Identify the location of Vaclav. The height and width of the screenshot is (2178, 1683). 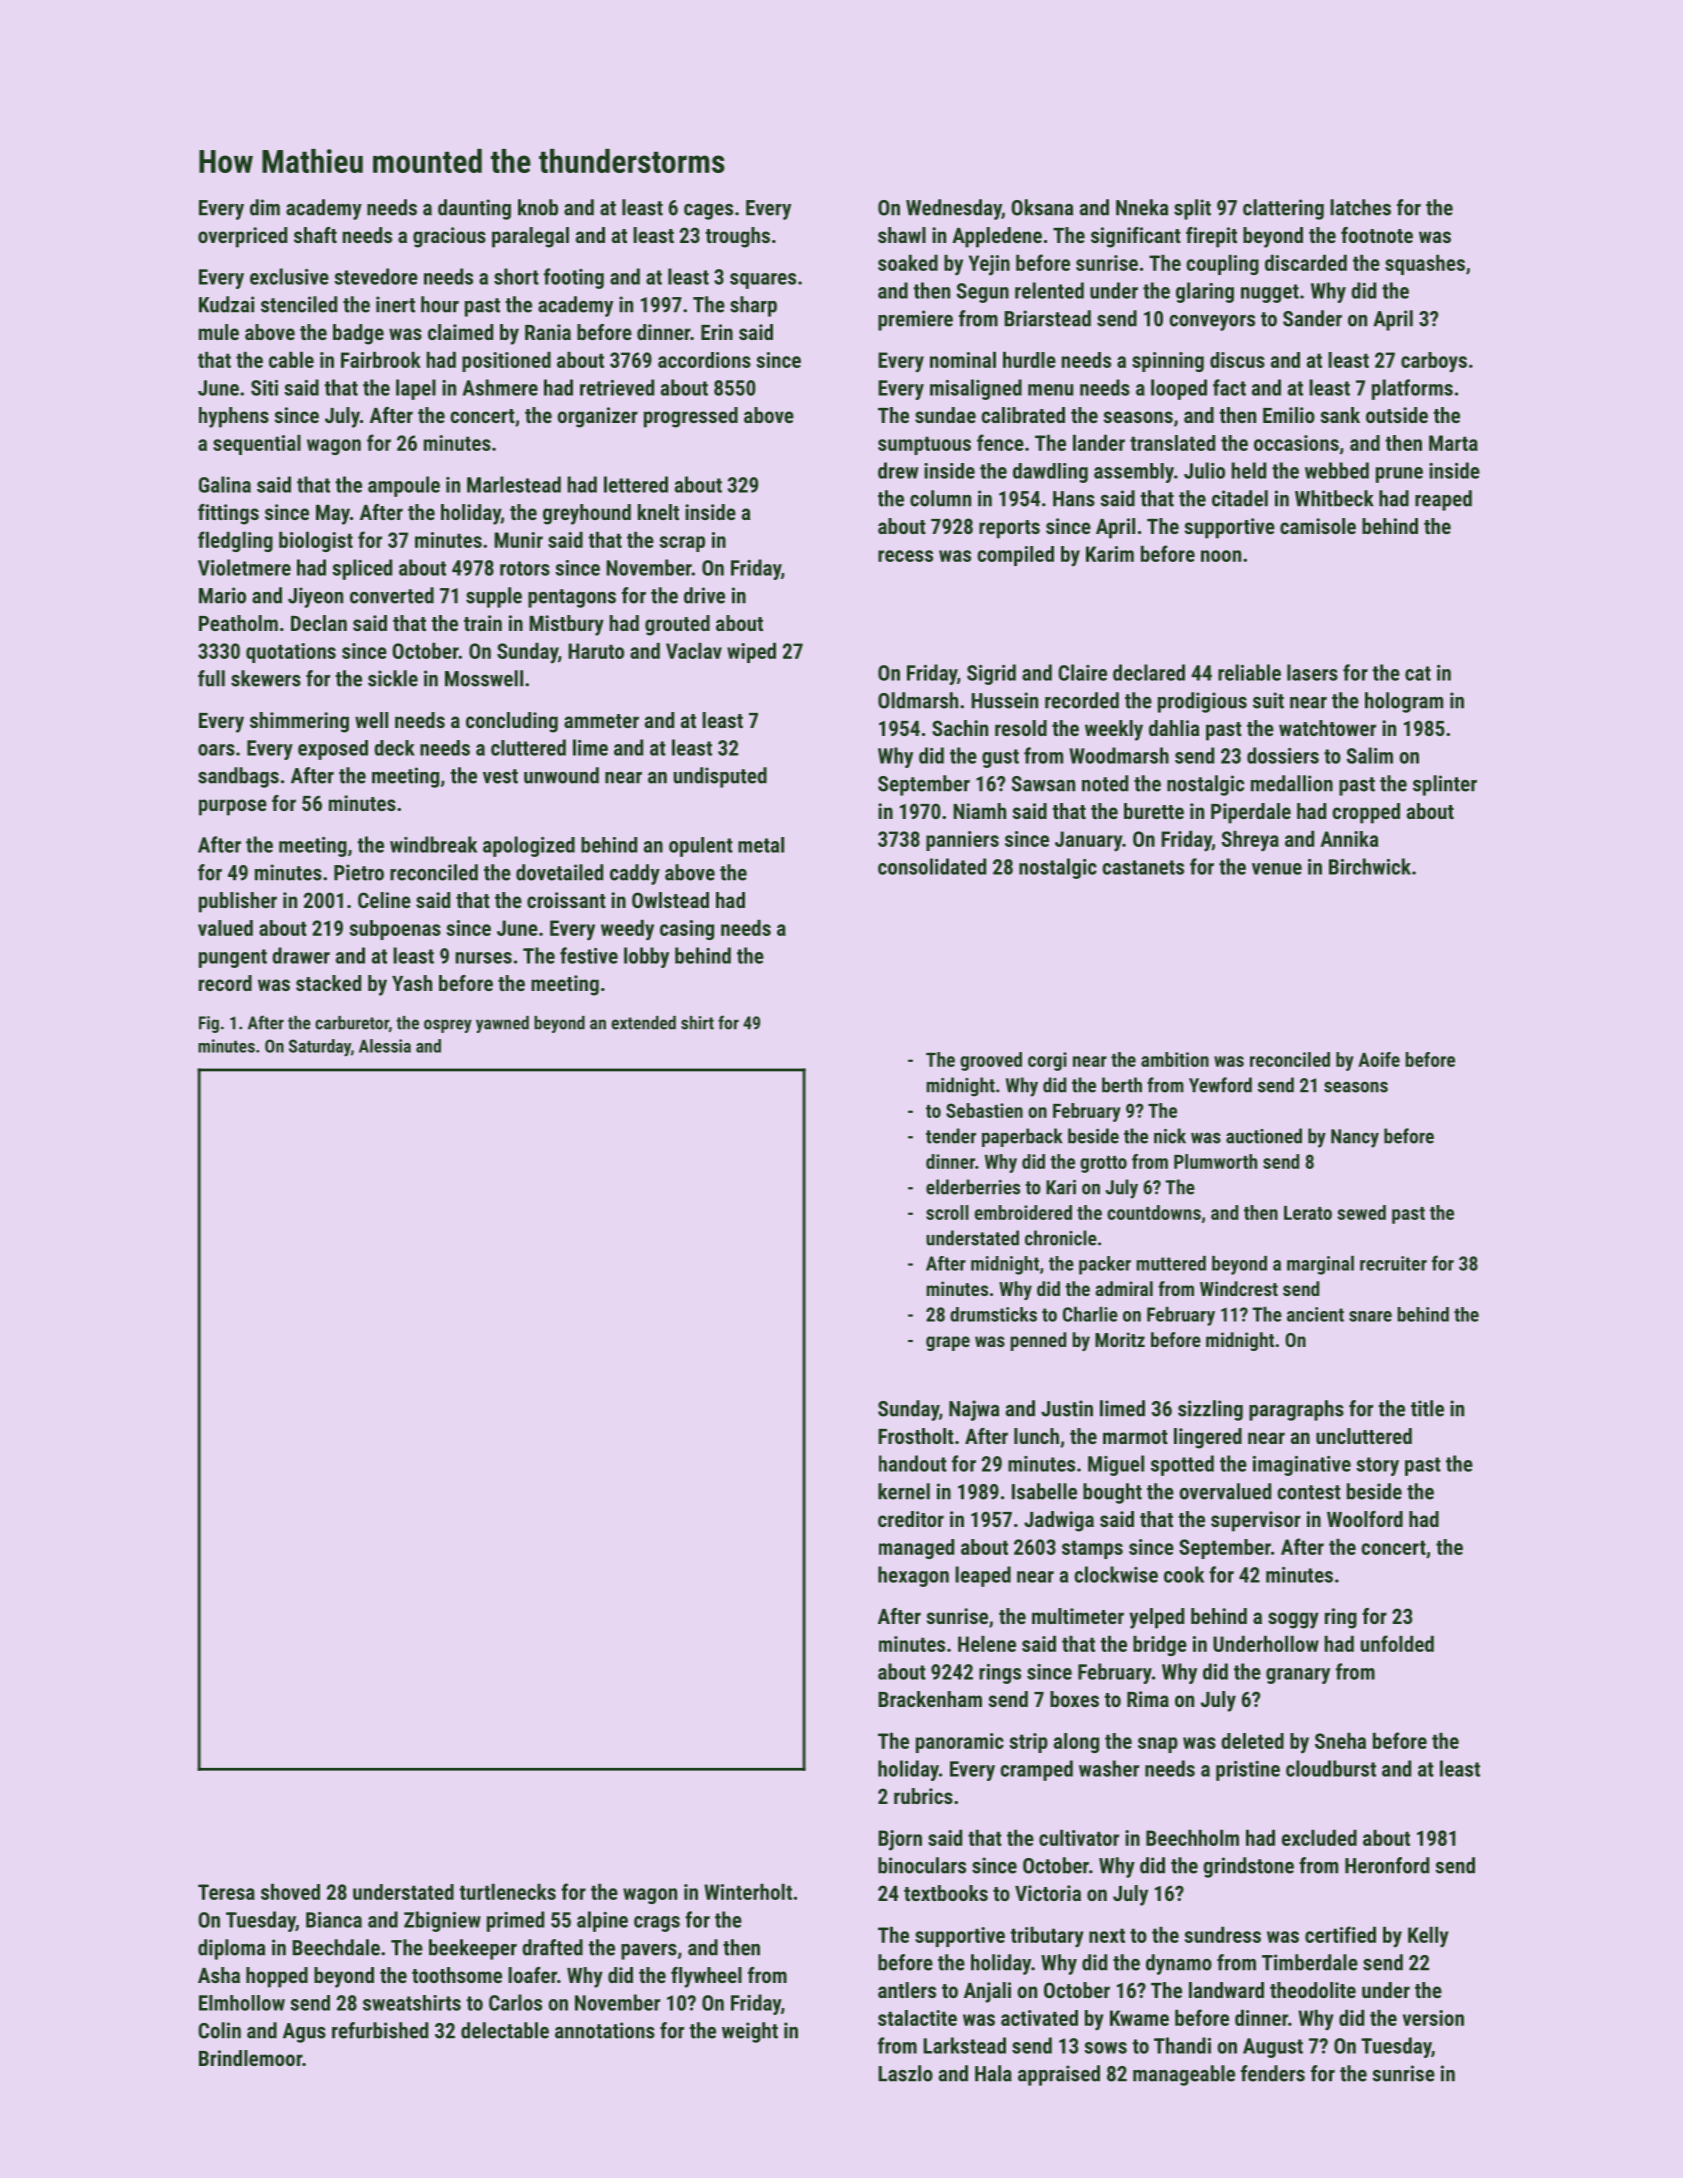
(694, 651).
